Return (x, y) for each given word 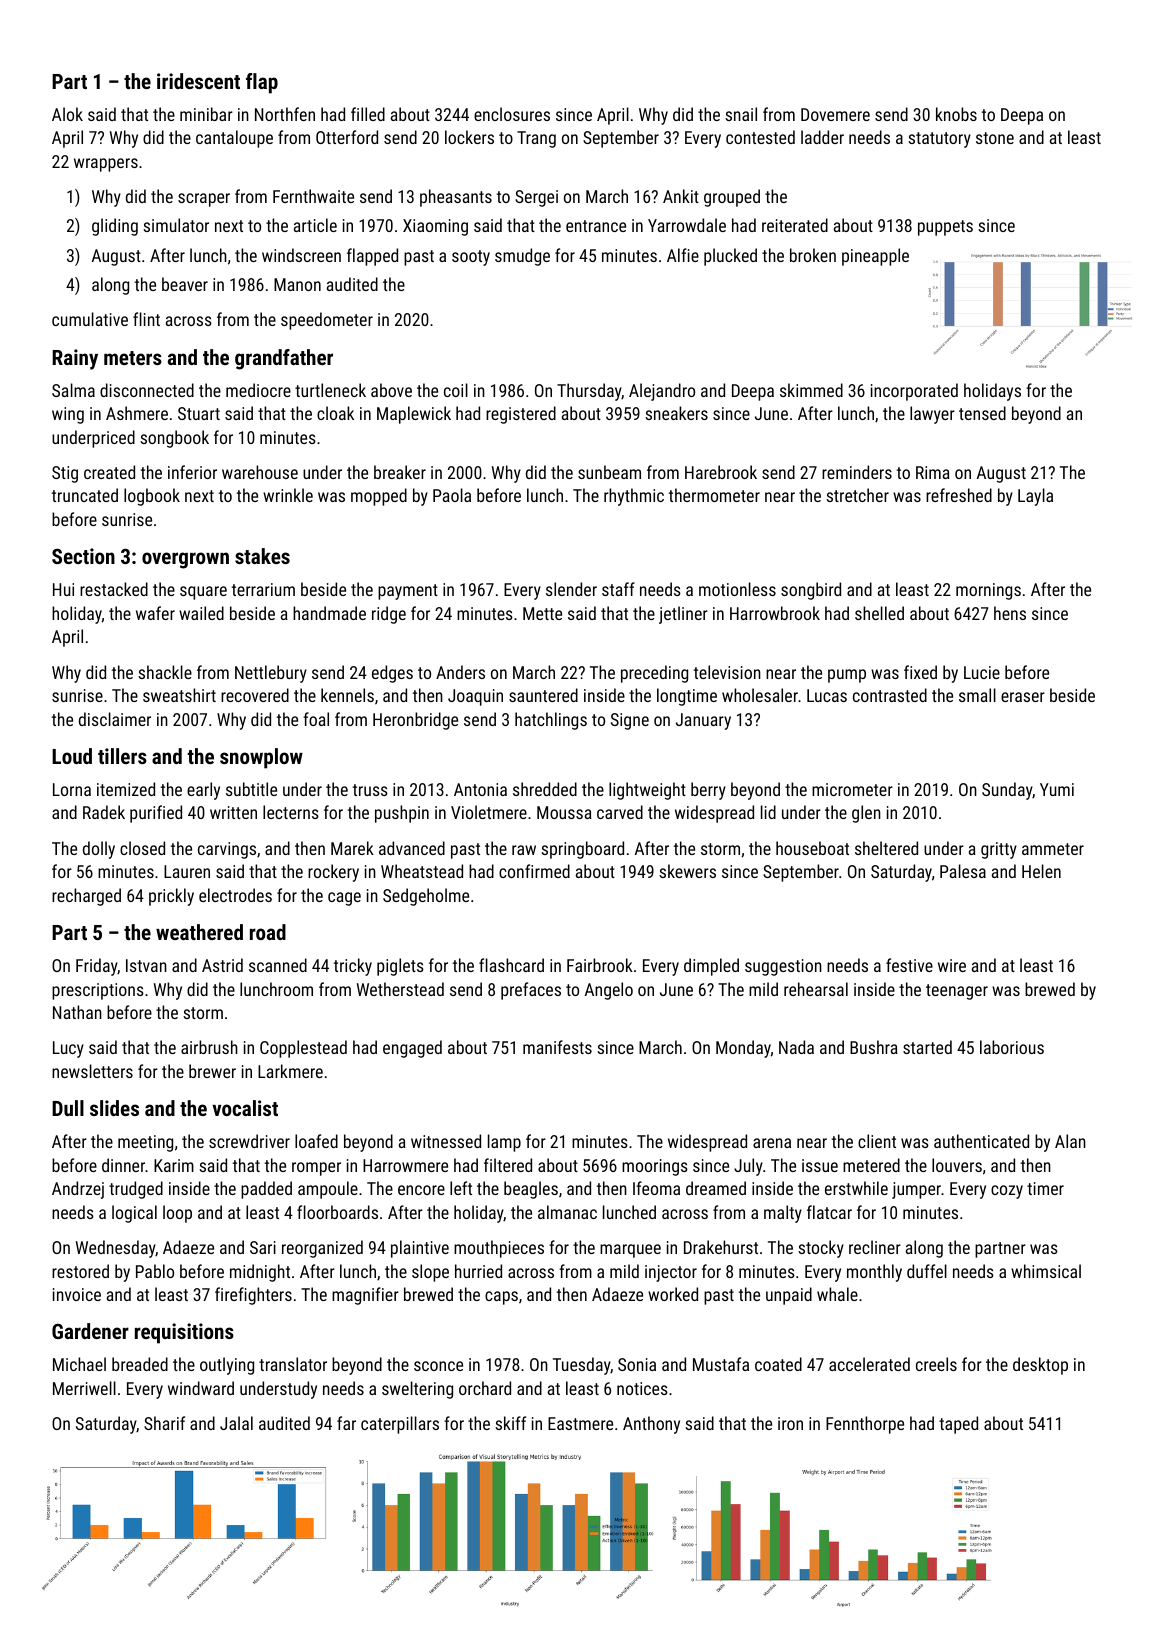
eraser (1023, 697)
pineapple (875, 257)
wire (952, 965)
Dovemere (835, 114)
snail (741, 114)
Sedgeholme (426, 897)
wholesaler (760, 695)
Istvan (146, 965)
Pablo (155, 1271)
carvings (227, 850)
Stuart (199, 413)
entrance (596, 226)
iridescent (198, 81)
